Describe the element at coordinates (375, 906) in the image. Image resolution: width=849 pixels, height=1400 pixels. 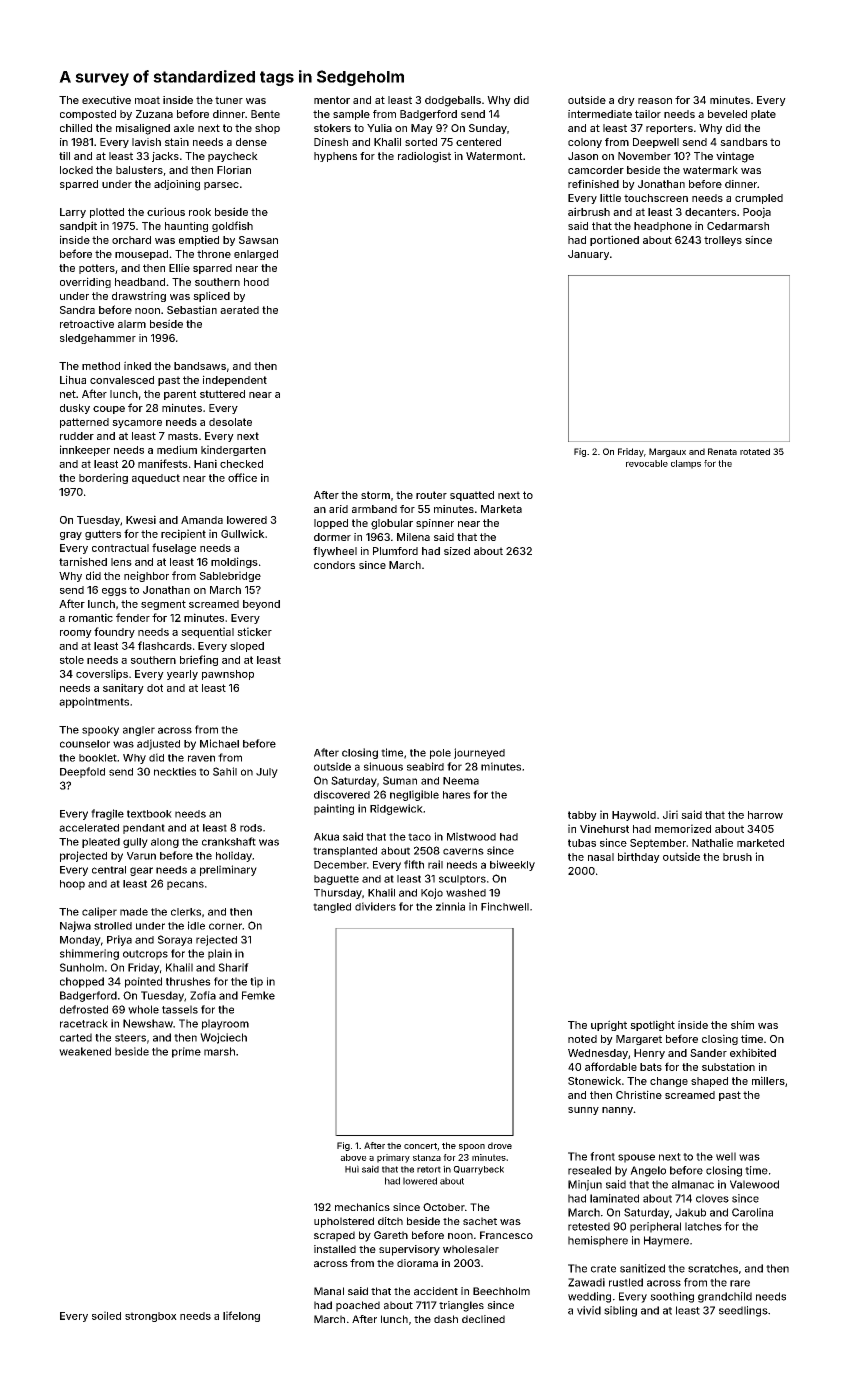
I see `dividers` at that location.
